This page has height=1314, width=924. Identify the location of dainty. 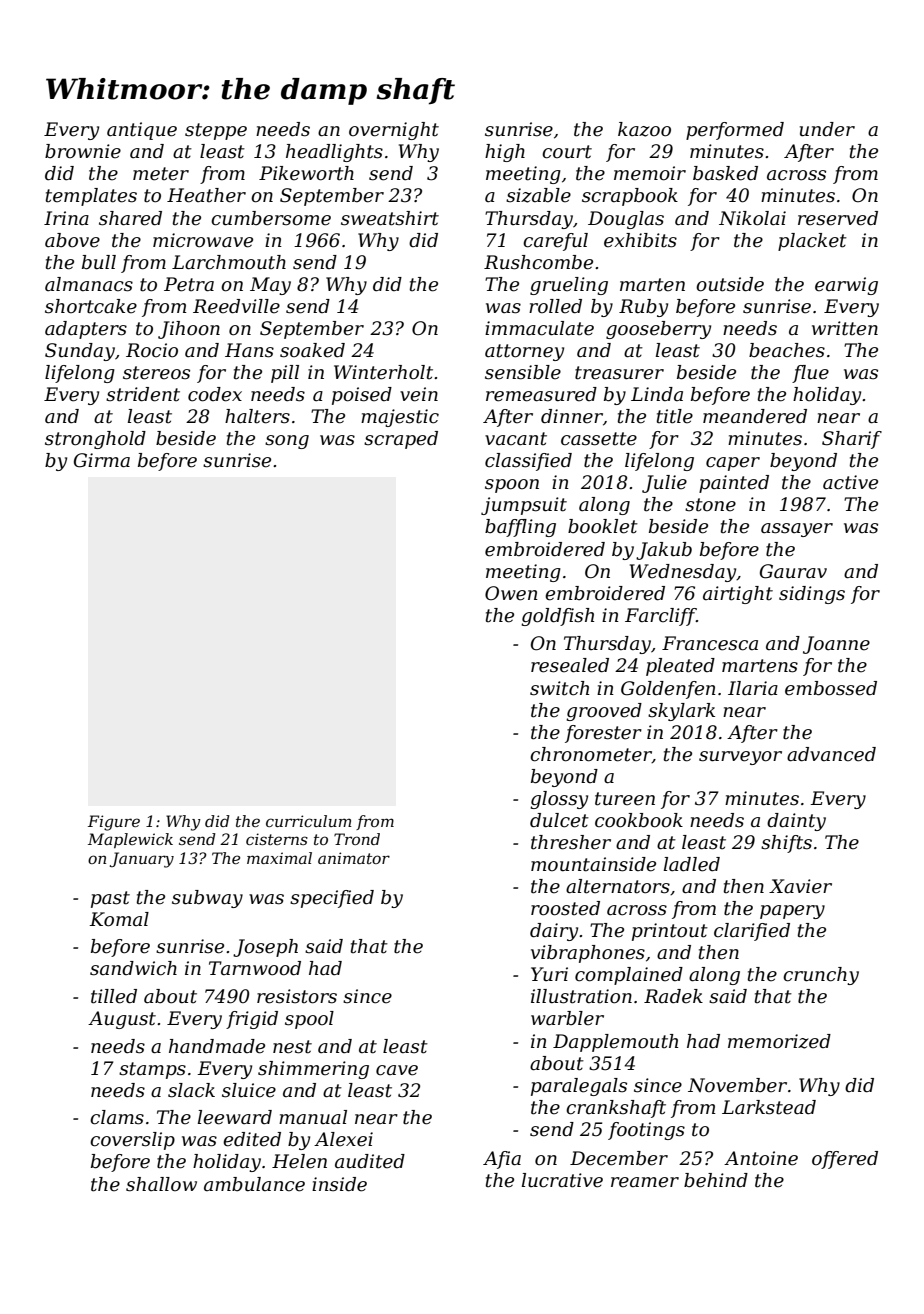
(796, 822).
